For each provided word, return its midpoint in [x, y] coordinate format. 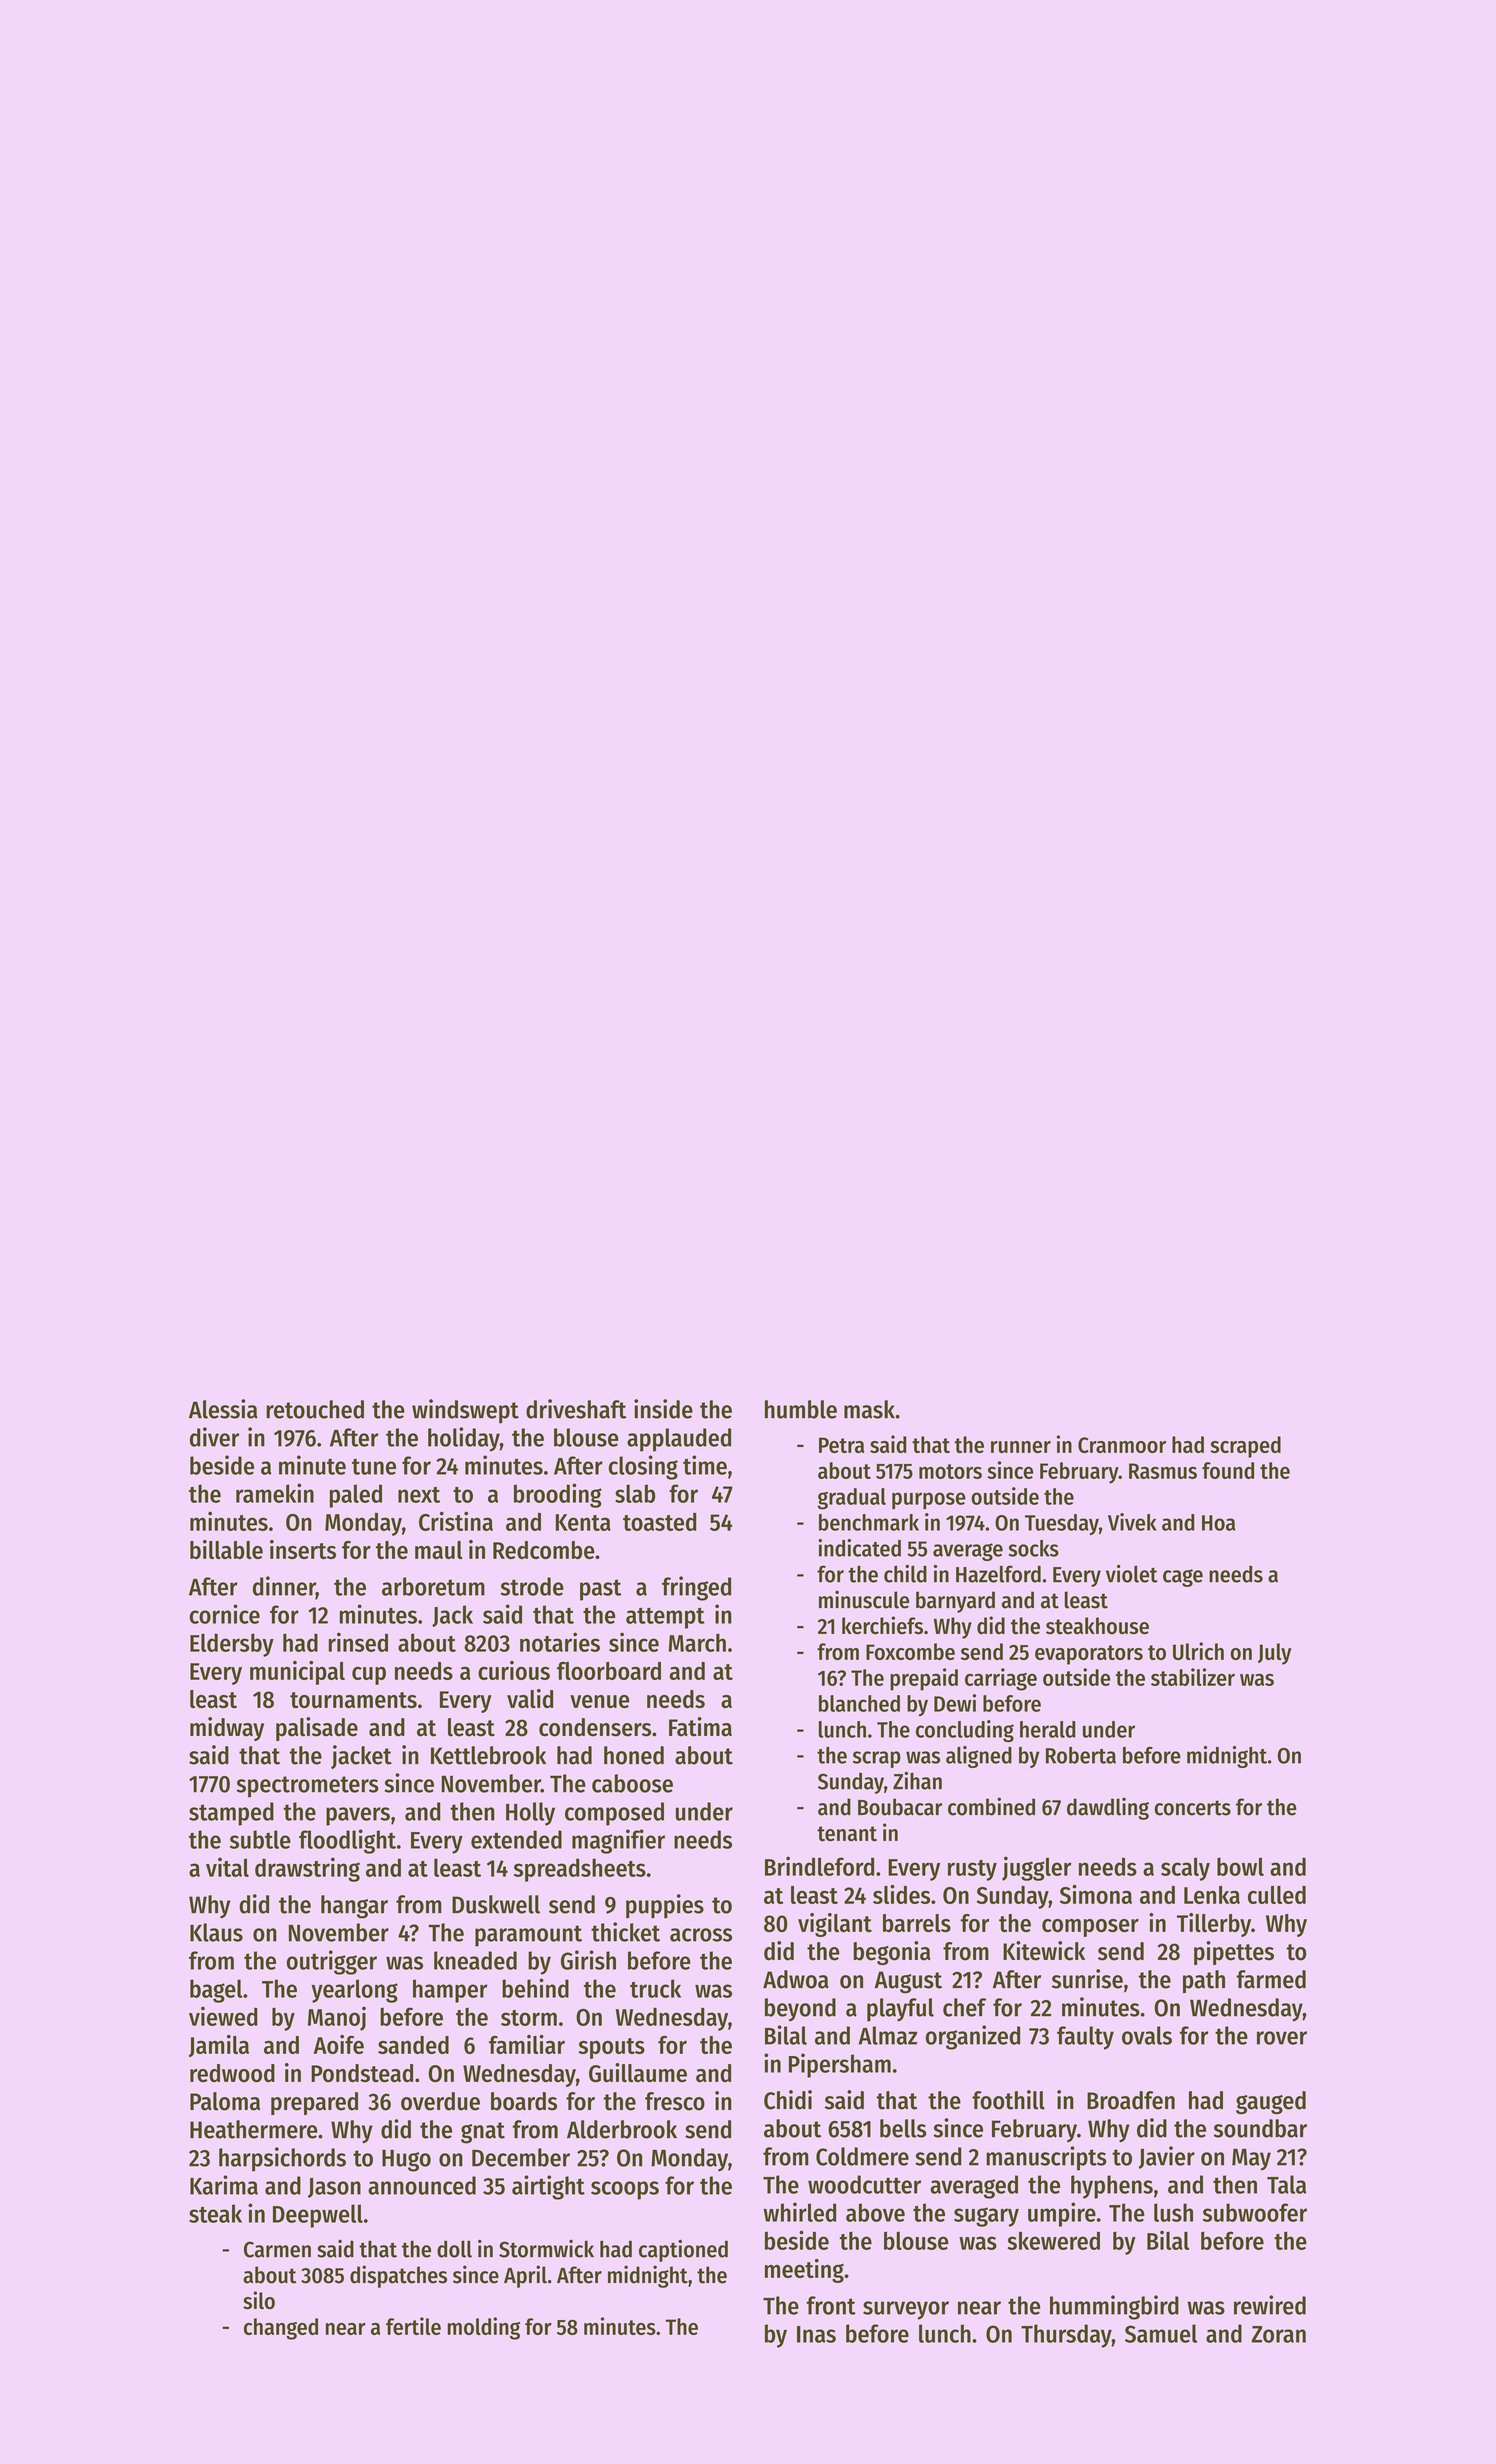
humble [801, 1409]
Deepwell [318, 2216]
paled [356, 1496]
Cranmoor [1122, 1445]
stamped [231, 1814]
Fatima [700, 1727]
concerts [1192, 1808]
